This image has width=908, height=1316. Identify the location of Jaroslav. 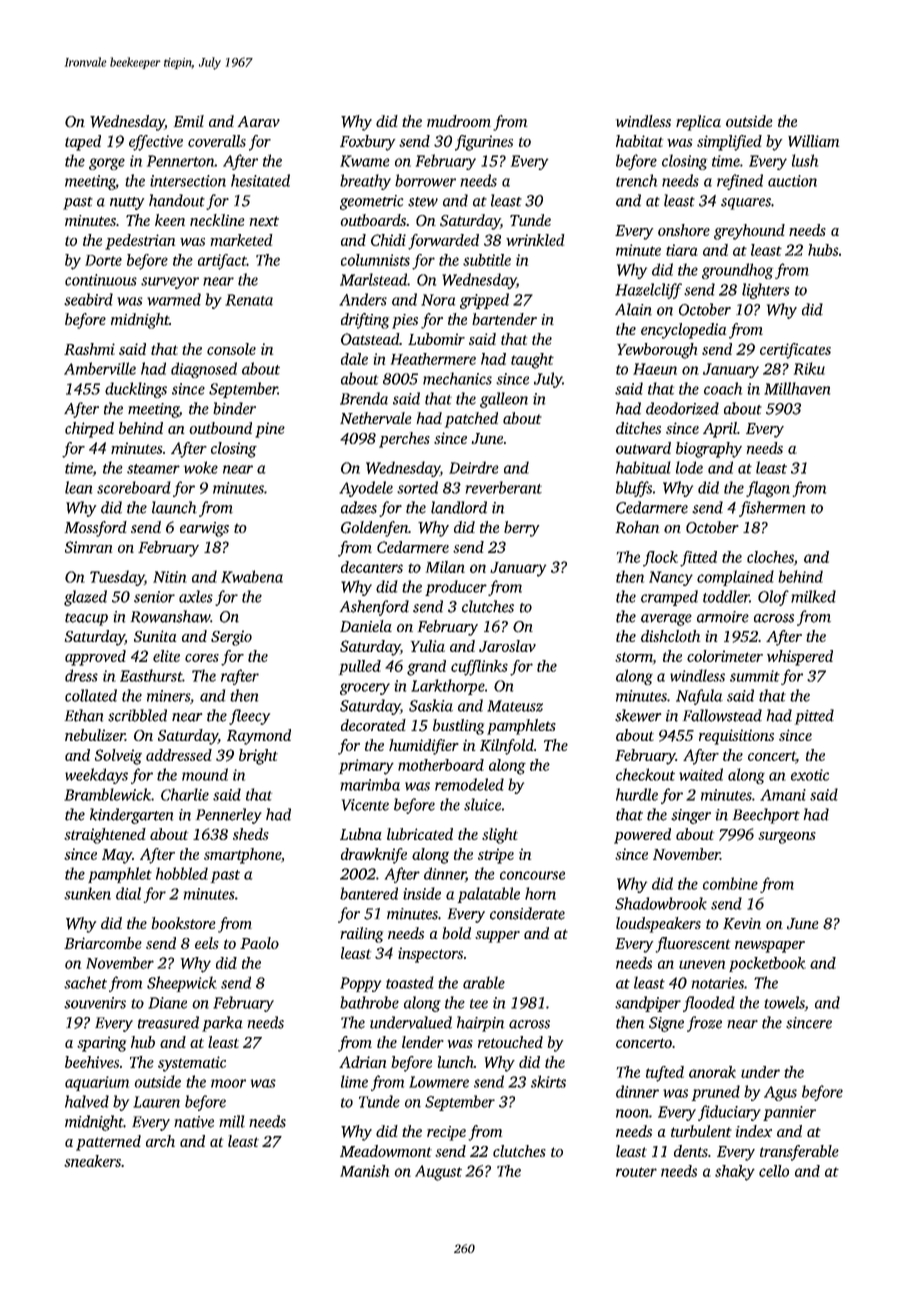
(507, 646).
